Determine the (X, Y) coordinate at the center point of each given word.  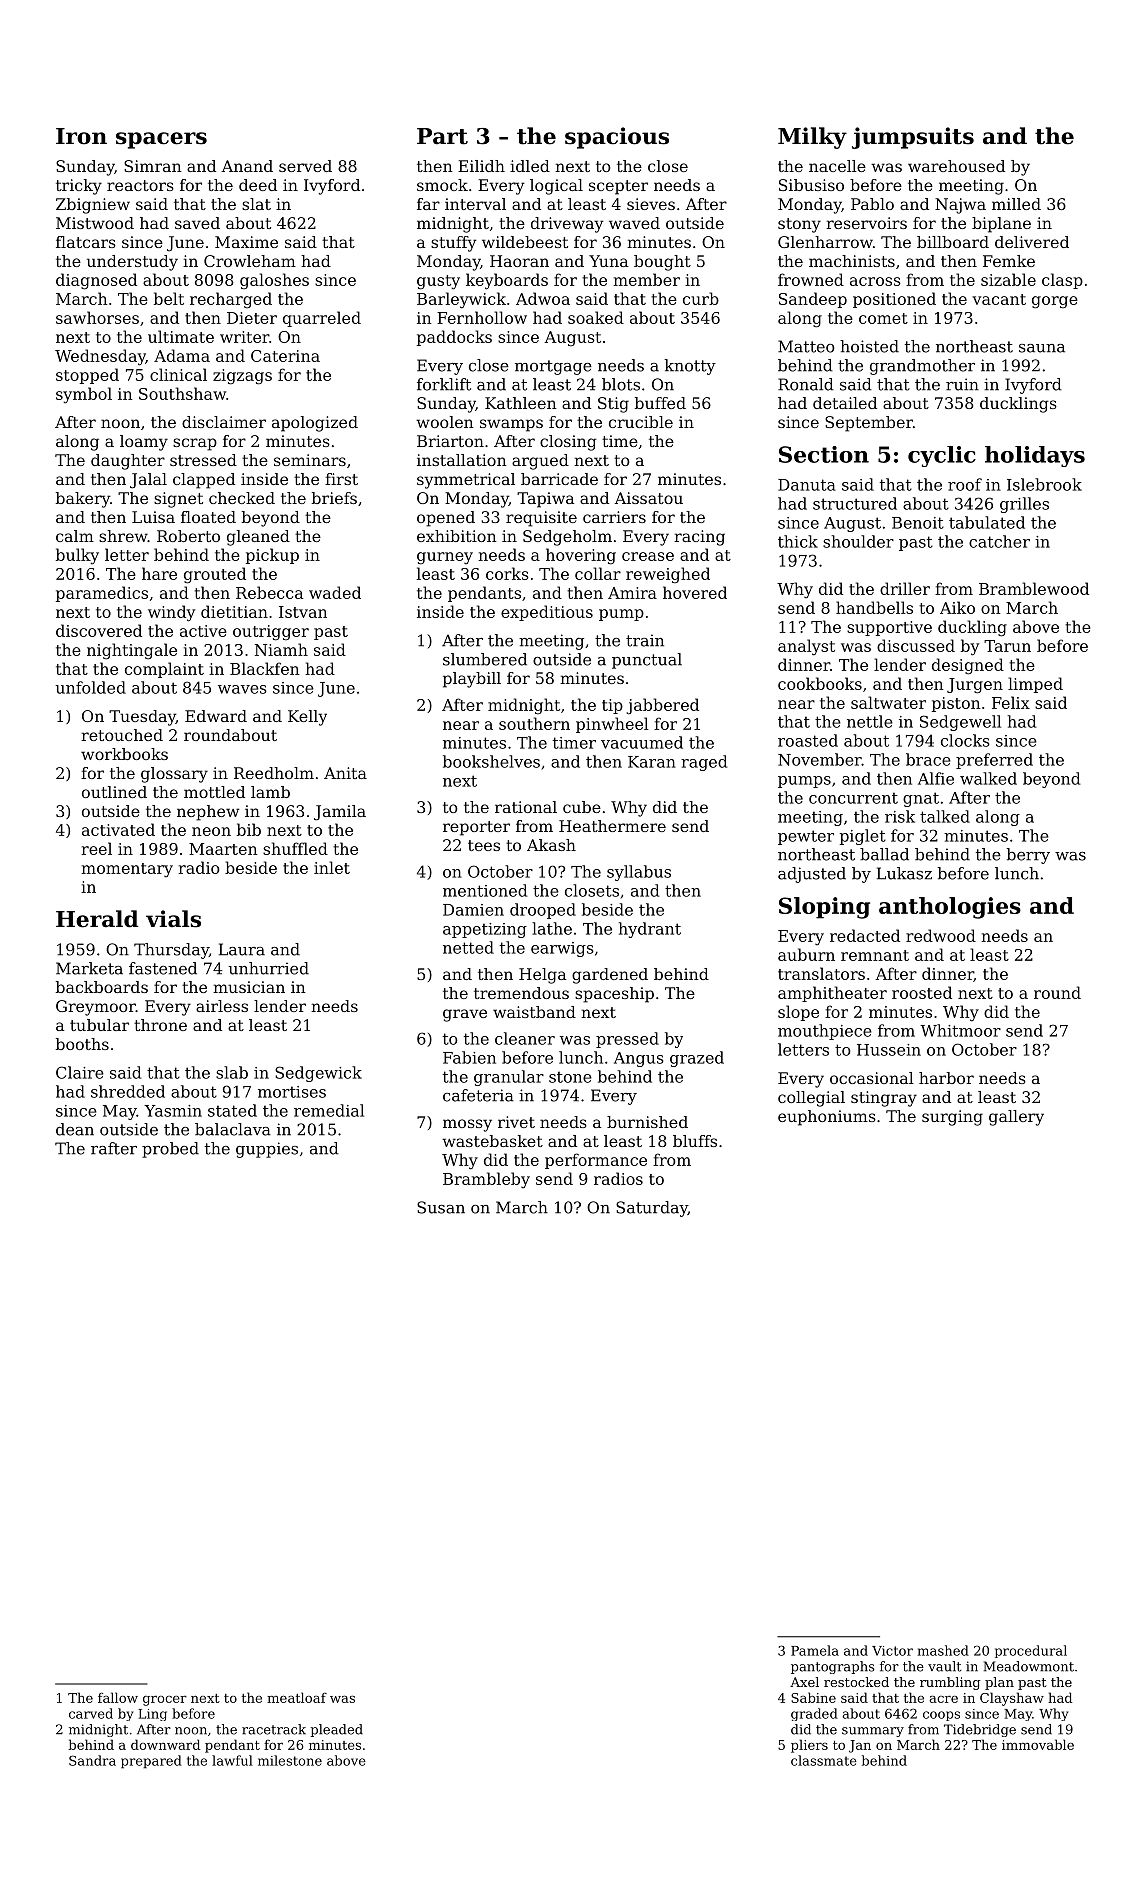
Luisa (153, 517)
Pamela (815, 1650)
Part (442, 136)
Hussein (889, 1050)
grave (465, 1015)
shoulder (858, 541)
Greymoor (96, 1008)
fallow (118, 1697)
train (645, 640)
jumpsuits (913, 138)
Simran (153, 166)
